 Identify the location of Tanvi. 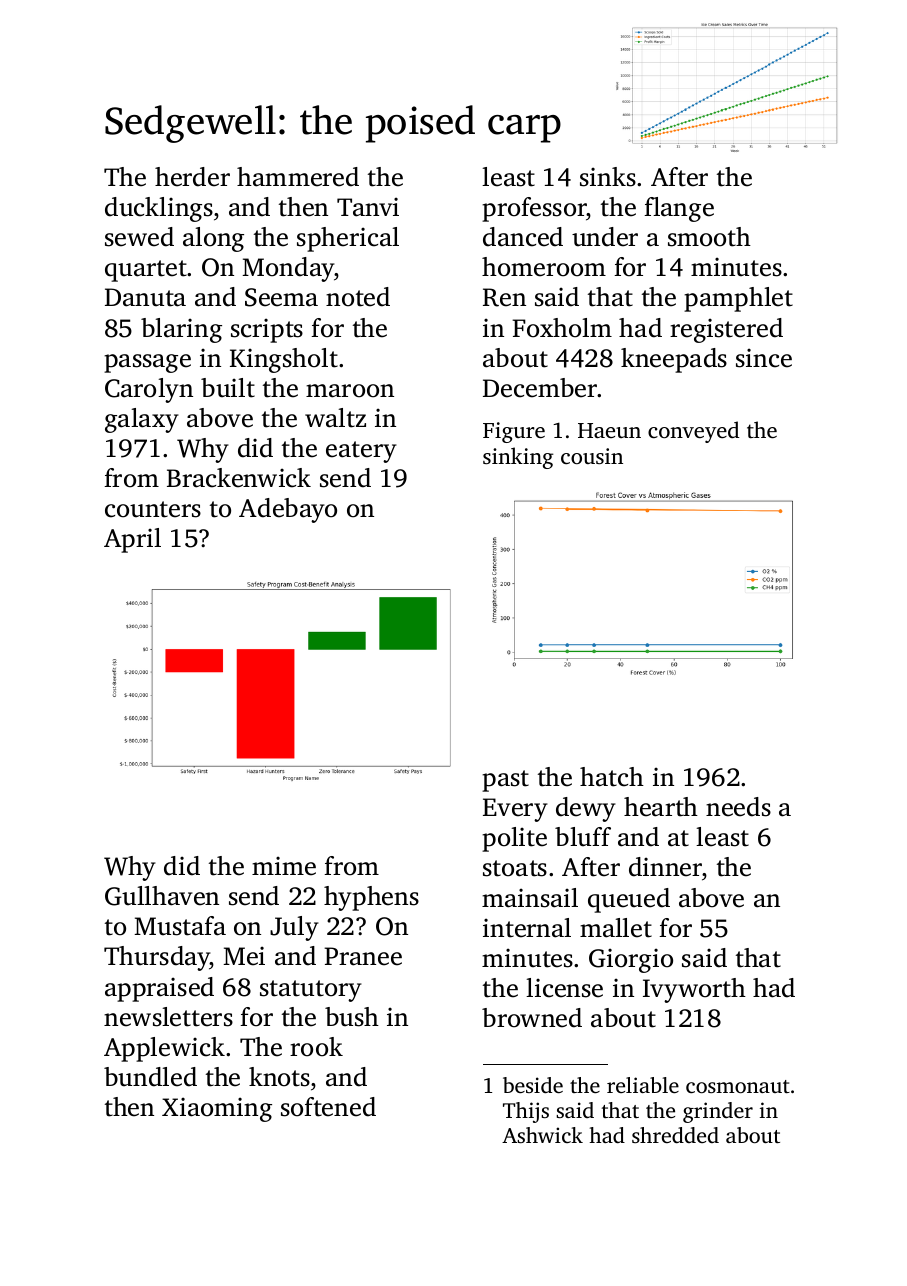
(368, 207).
